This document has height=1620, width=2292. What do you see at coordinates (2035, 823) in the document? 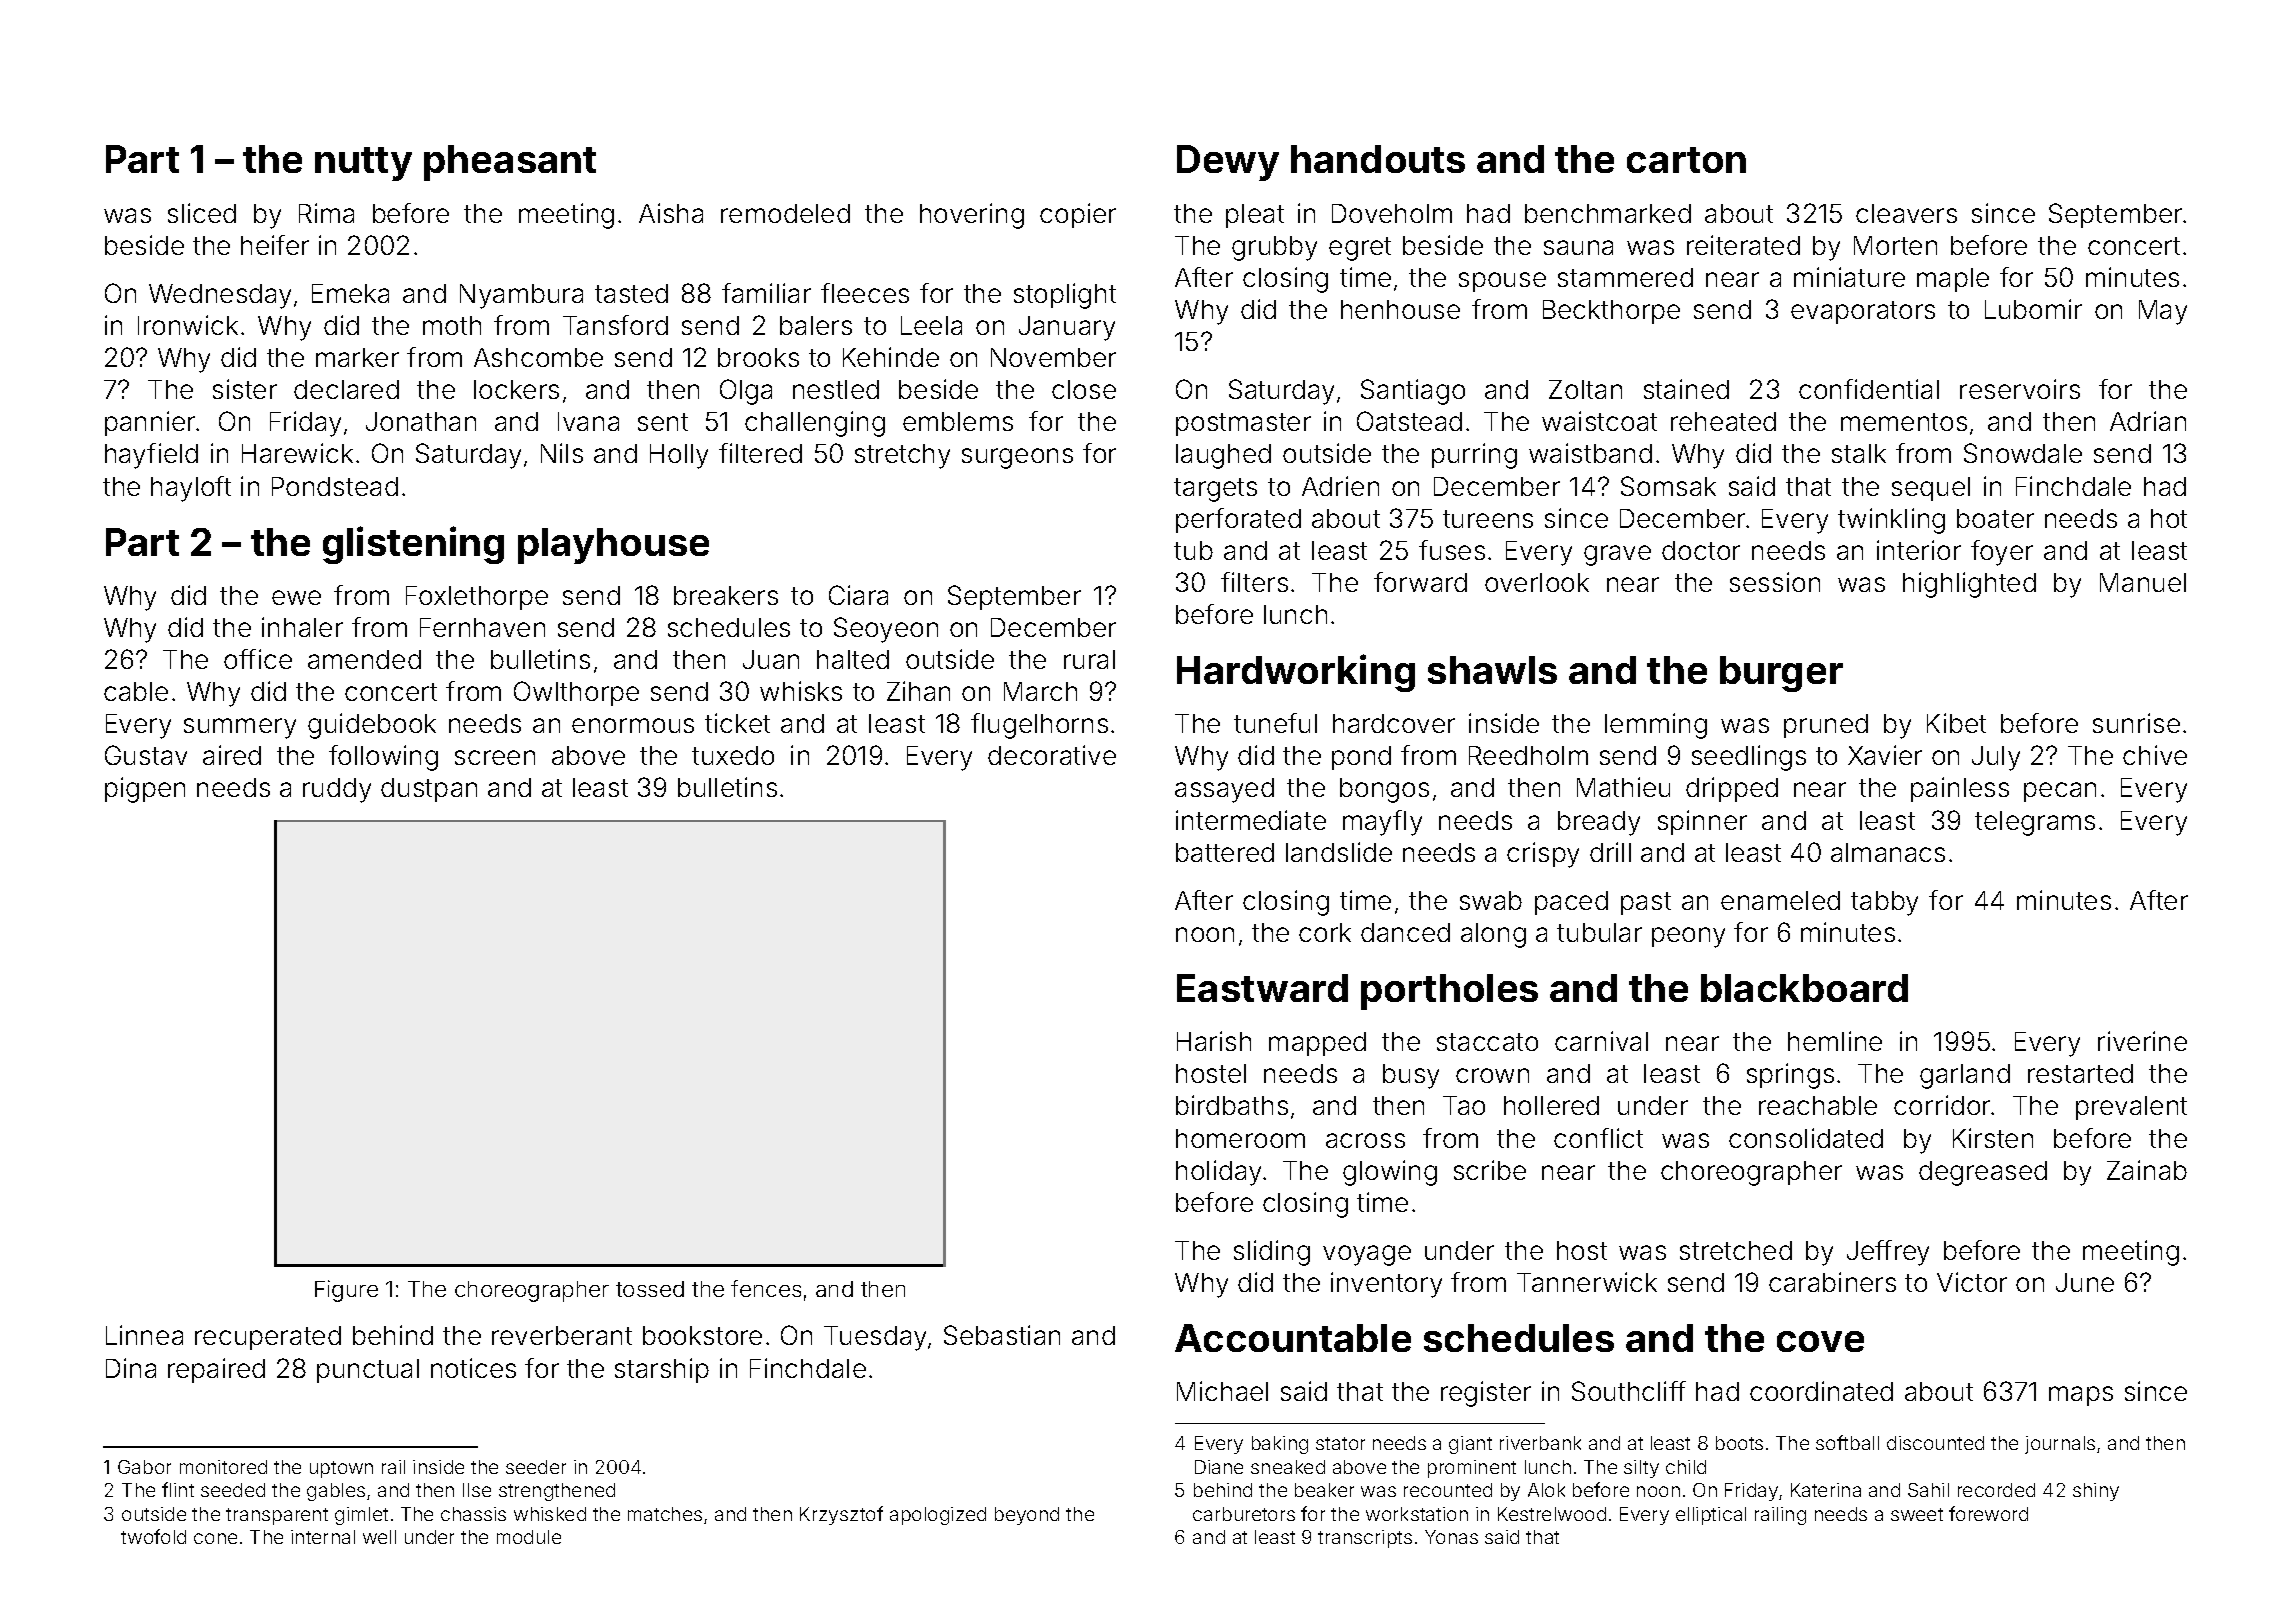
I see `telegrams` at bounding box center [2035, 823].
